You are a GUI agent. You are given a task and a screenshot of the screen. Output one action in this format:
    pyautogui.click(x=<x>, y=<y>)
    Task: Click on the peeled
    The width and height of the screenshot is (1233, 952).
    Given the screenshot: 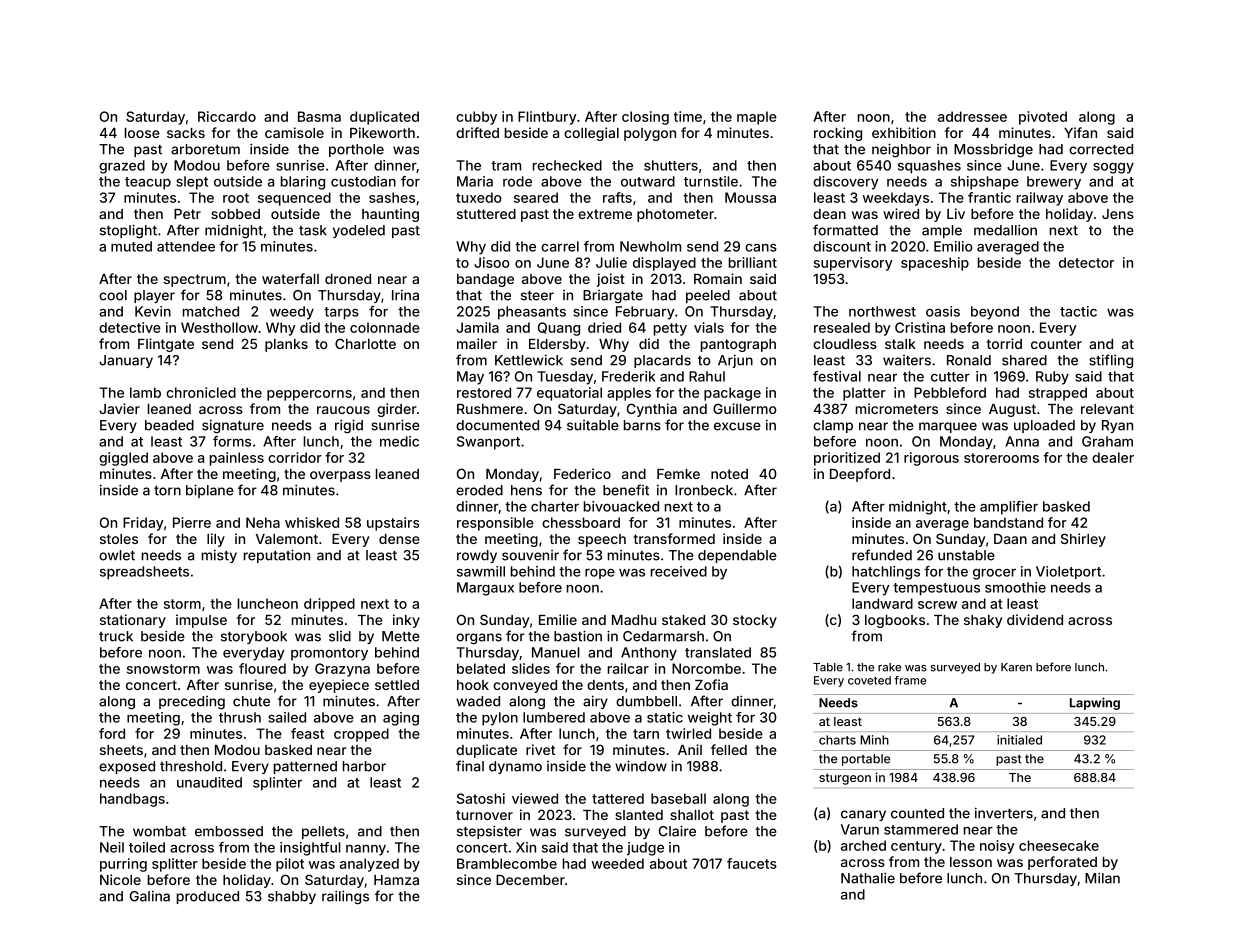 What is the action you would take?
    pyautogui.click(x=708, y=296)
